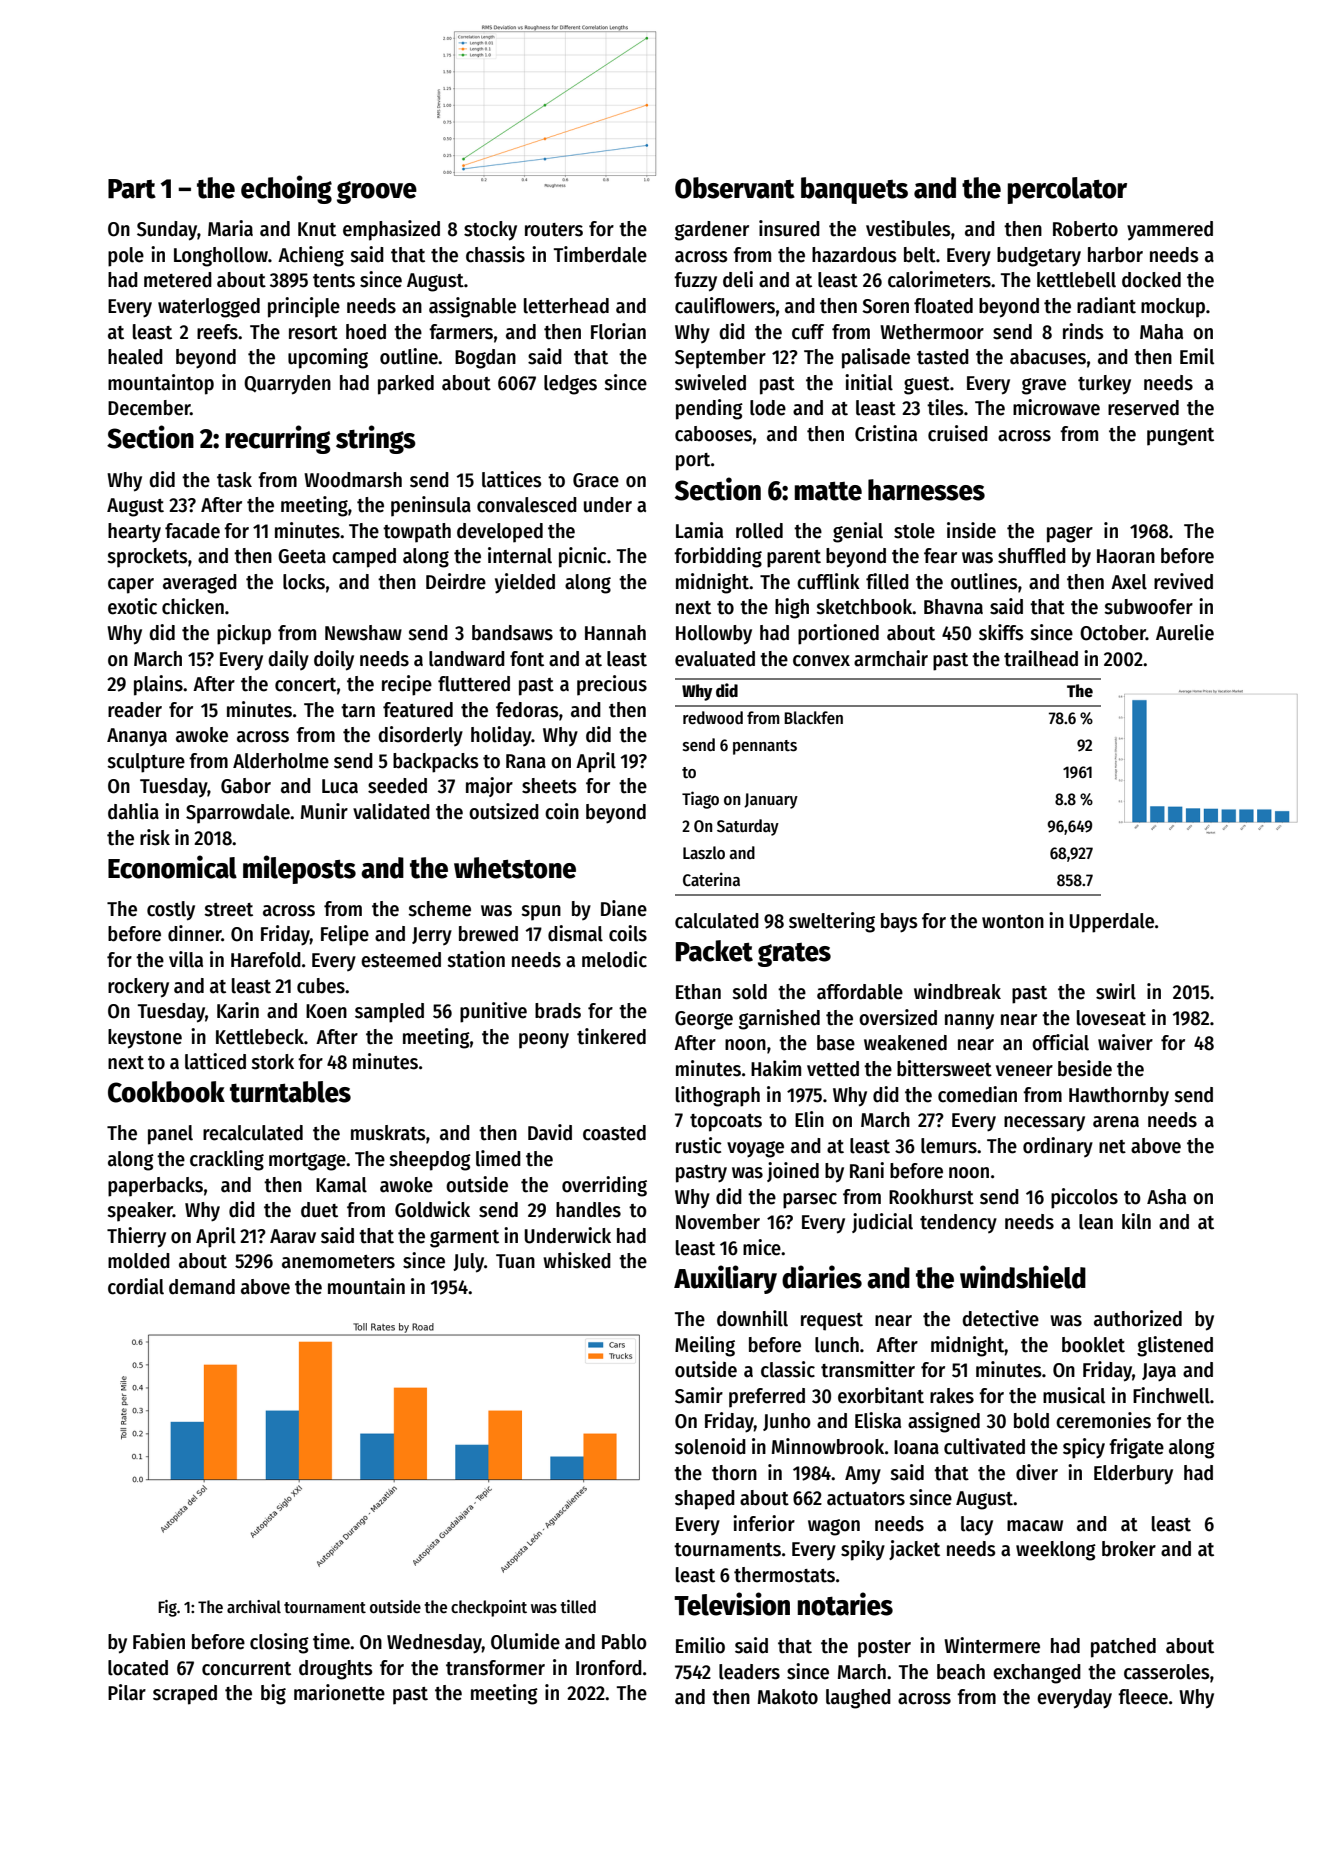 Image resolution: width=1322 pixels, height=1869 pixels. What do you see at coordinates (1112, 923) in the screenshot?
I see `Upperdale` at bounding box center [1112, 923].
